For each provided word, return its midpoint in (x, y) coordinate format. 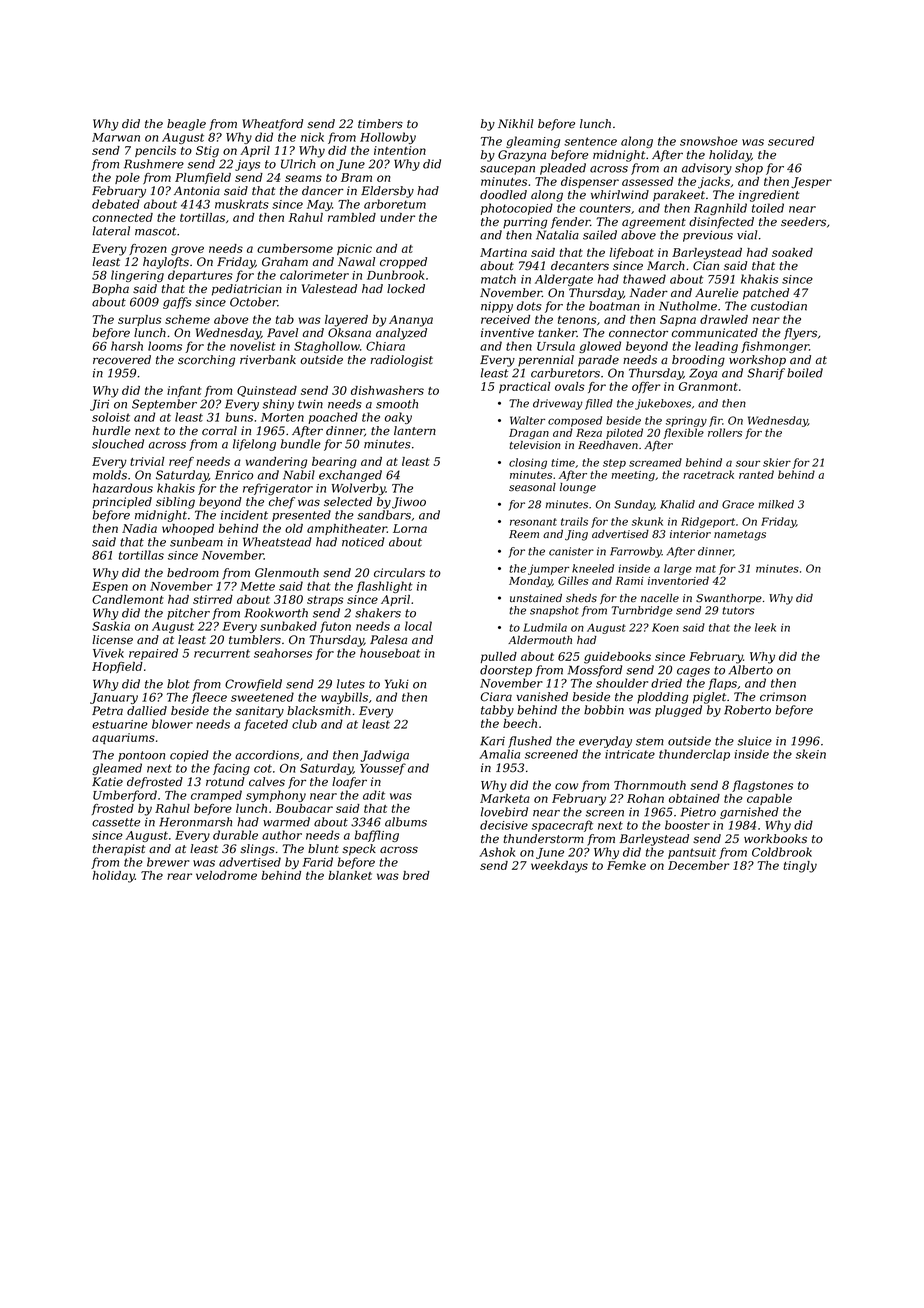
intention (400, 150)
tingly (800, 867)
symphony (276, 796)
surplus (139, 320)
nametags (740, 536)
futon (335, 627)
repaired (153, 654)
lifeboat (632, 253)
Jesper (811, 183)
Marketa (505, 798)
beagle (186, 125)
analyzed (401, 334)
